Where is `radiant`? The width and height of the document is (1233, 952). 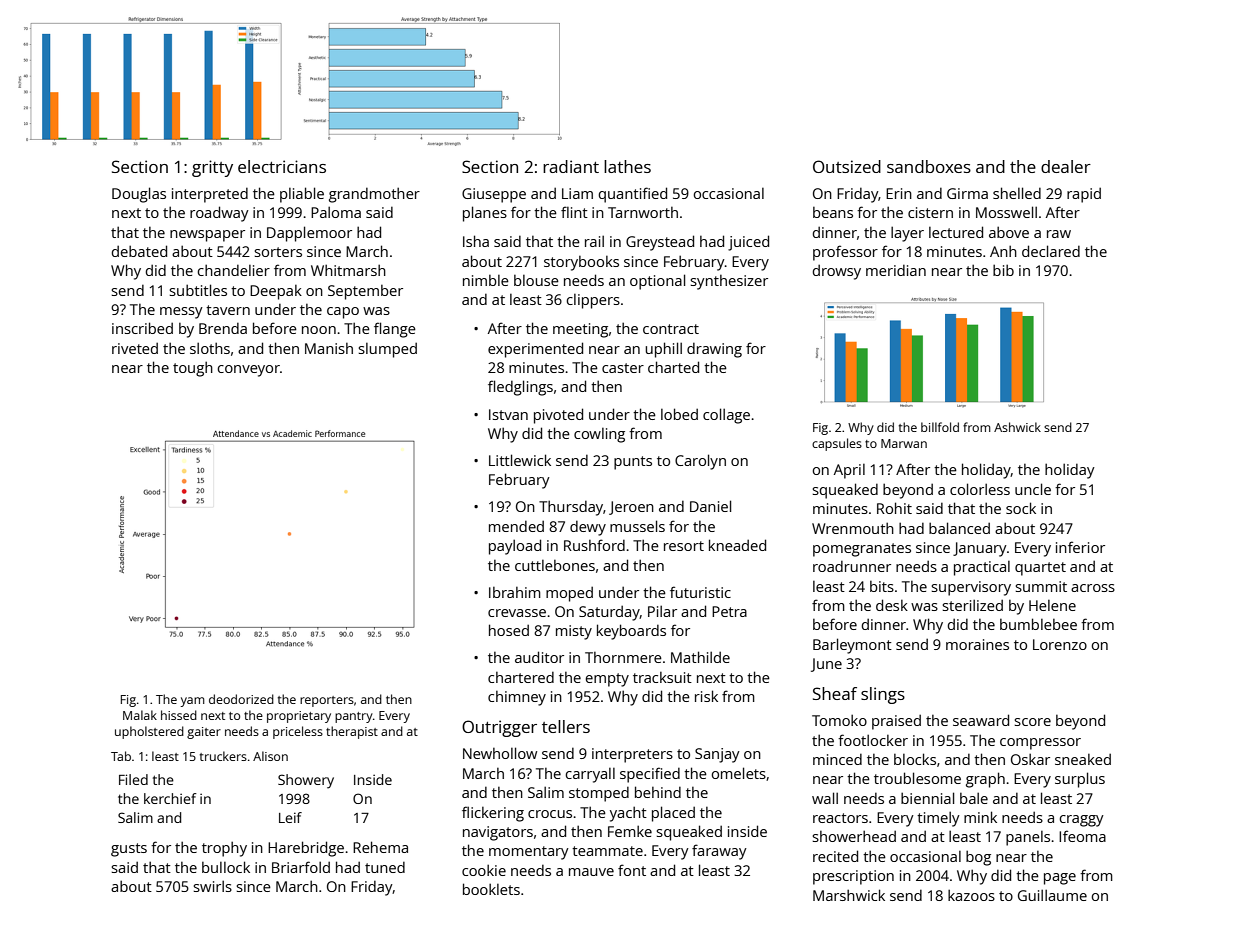 radiant is located at coordinates (571, 166).
